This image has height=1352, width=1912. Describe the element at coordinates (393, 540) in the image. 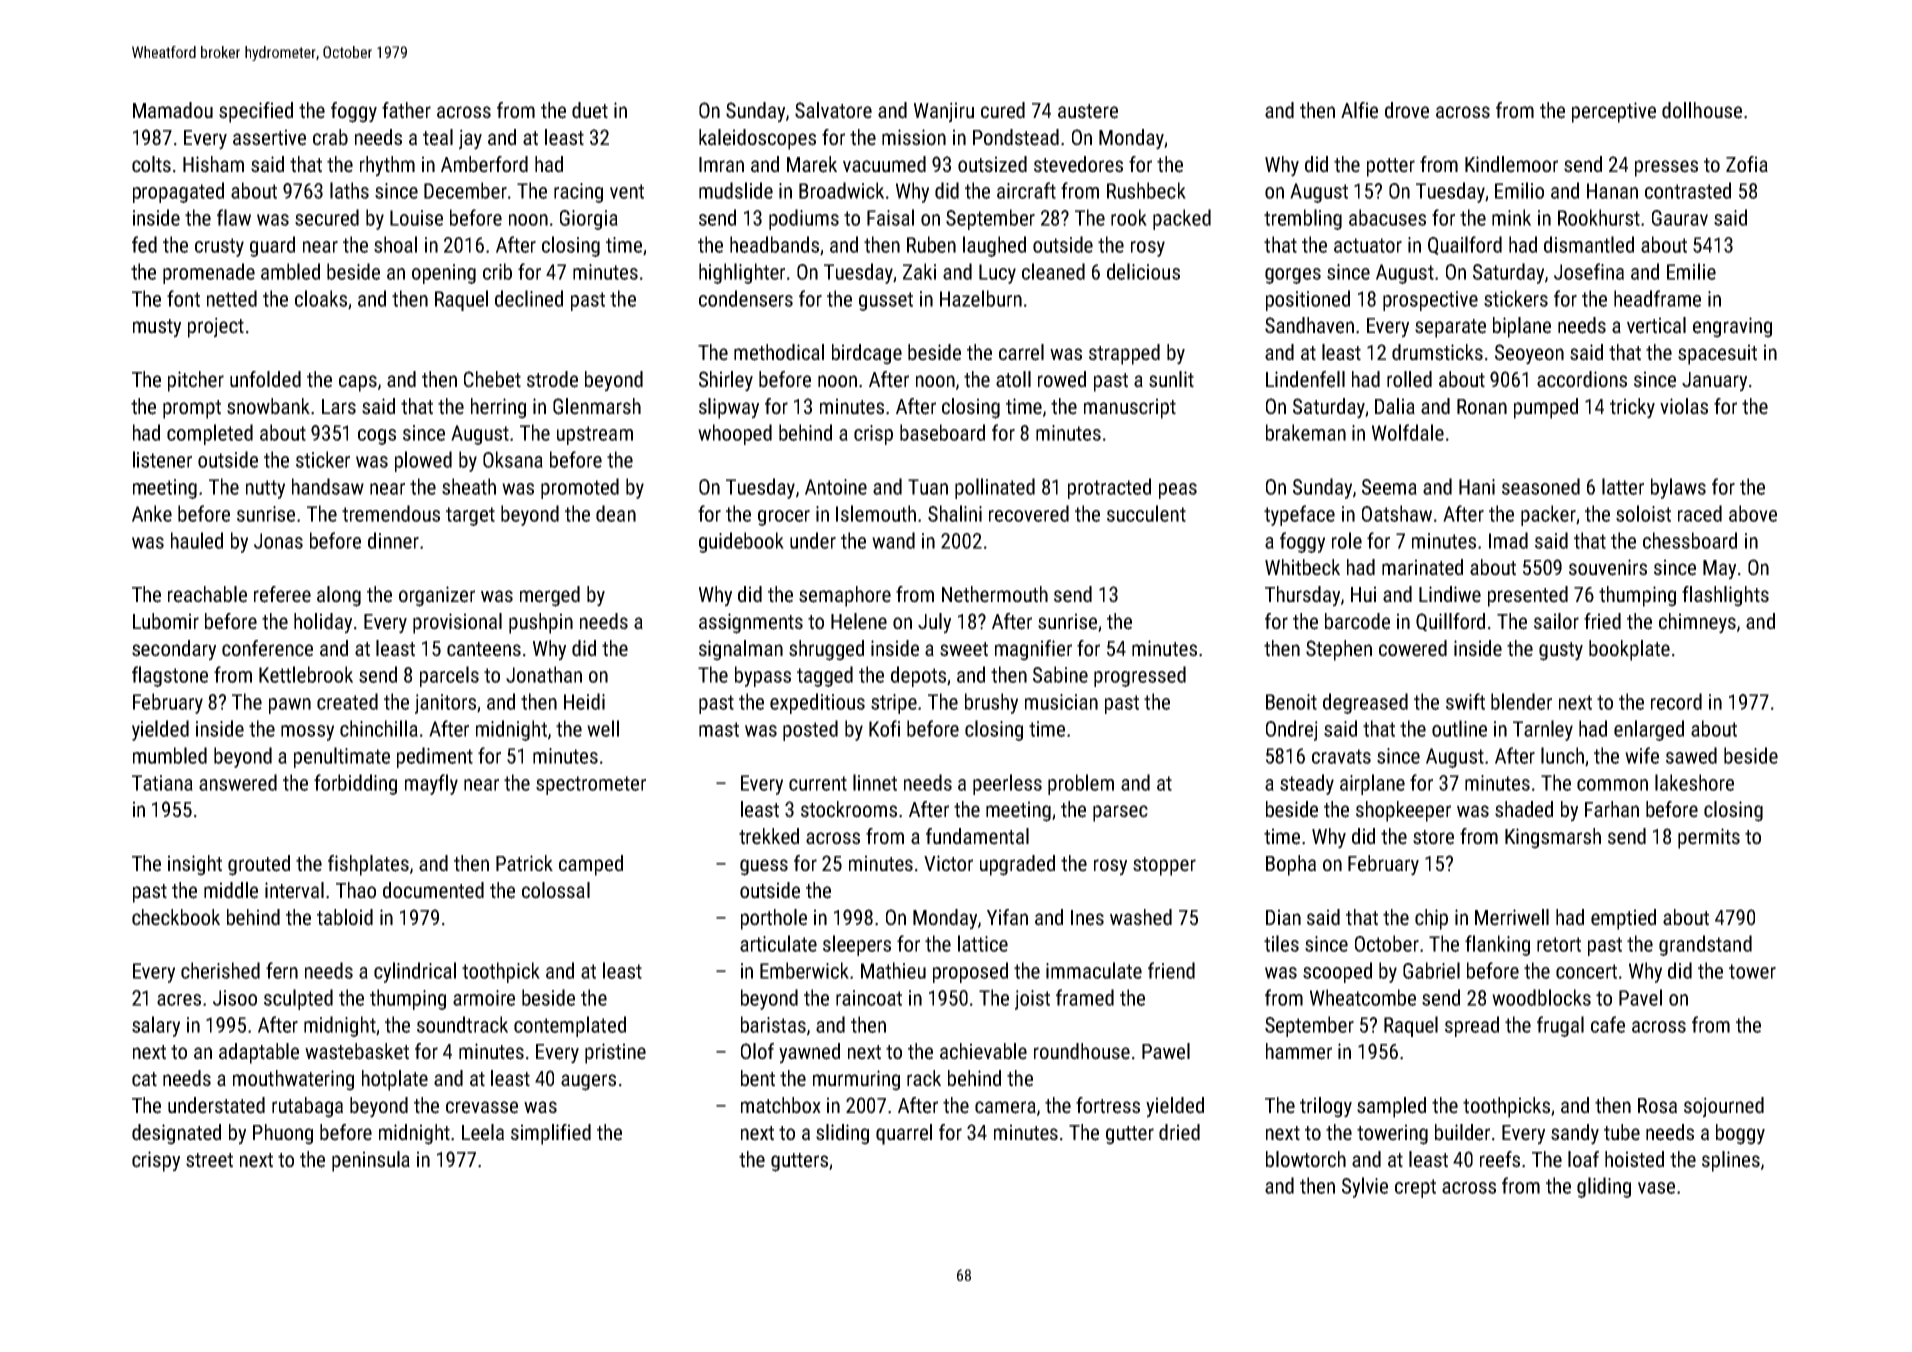

I see `dinner` at that location.
